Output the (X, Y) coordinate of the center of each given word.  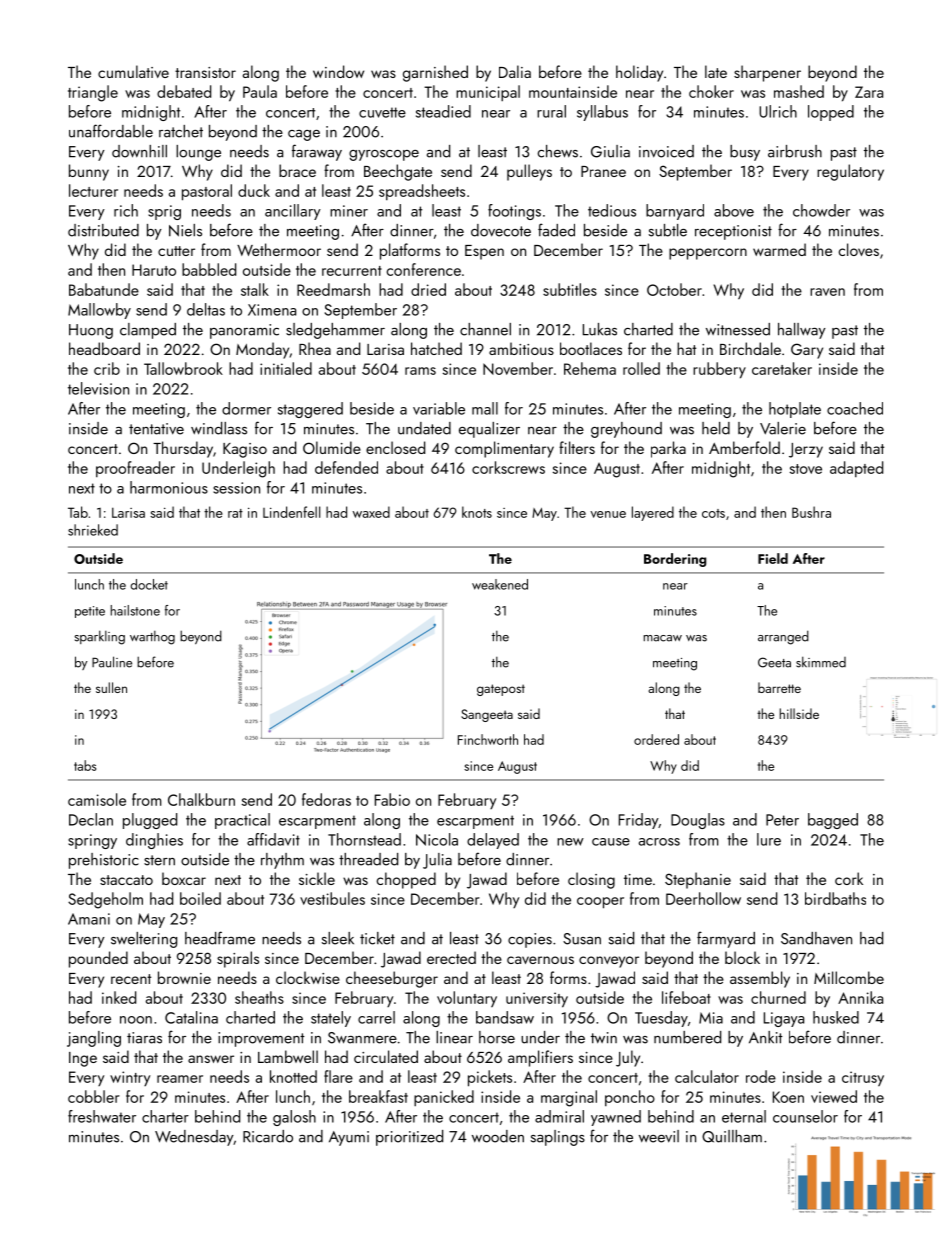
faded (556, 230)
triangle (93, 93)
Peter (782, 820)
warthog (152, 638)
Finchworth (488, 739)
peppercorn (708, 254)
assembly (760, 979)
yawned (616, 1118)
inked (119, 997)
